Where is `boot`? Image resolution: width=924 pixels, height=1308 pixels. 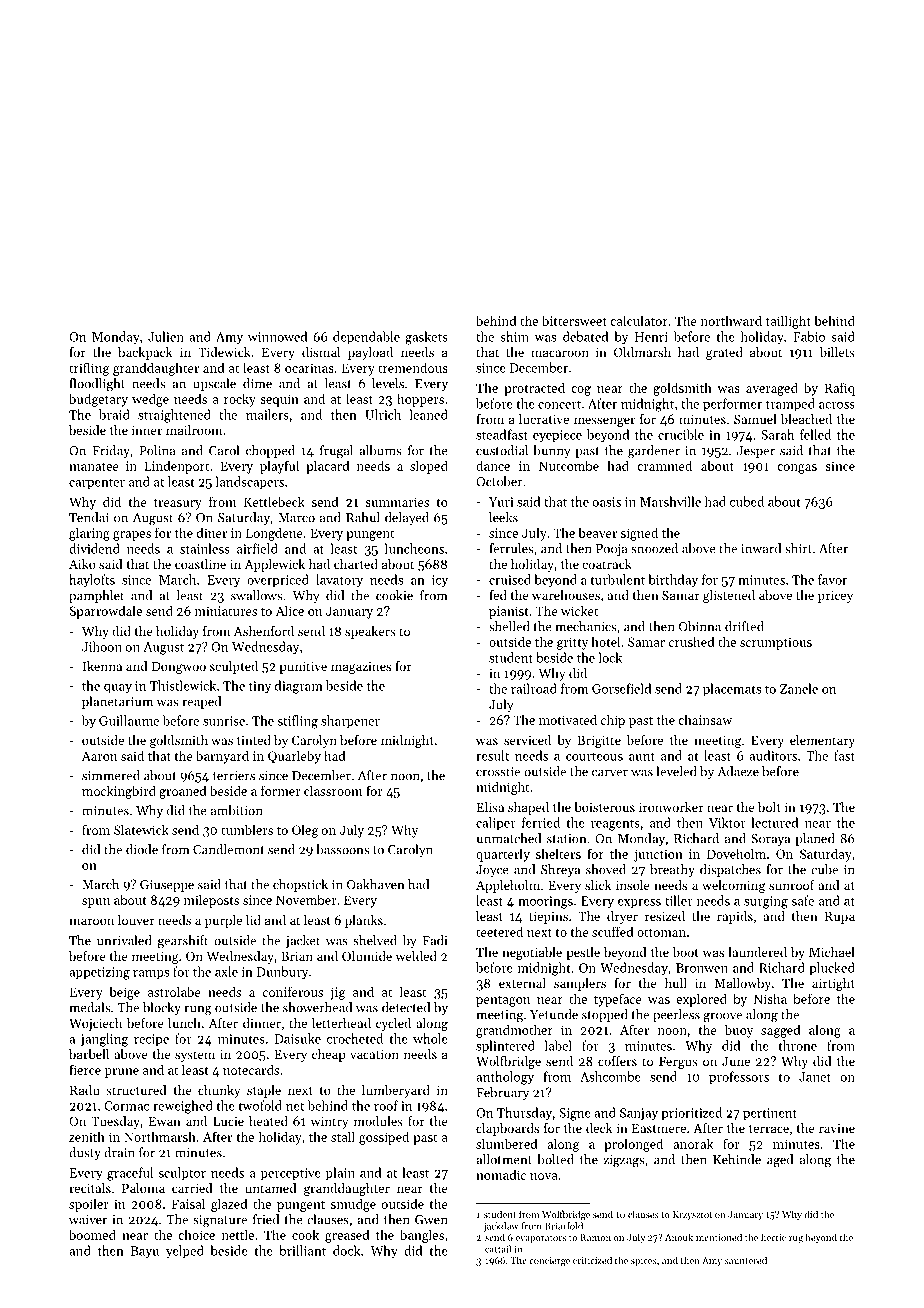 boot is located at coordinates (686, 952).
